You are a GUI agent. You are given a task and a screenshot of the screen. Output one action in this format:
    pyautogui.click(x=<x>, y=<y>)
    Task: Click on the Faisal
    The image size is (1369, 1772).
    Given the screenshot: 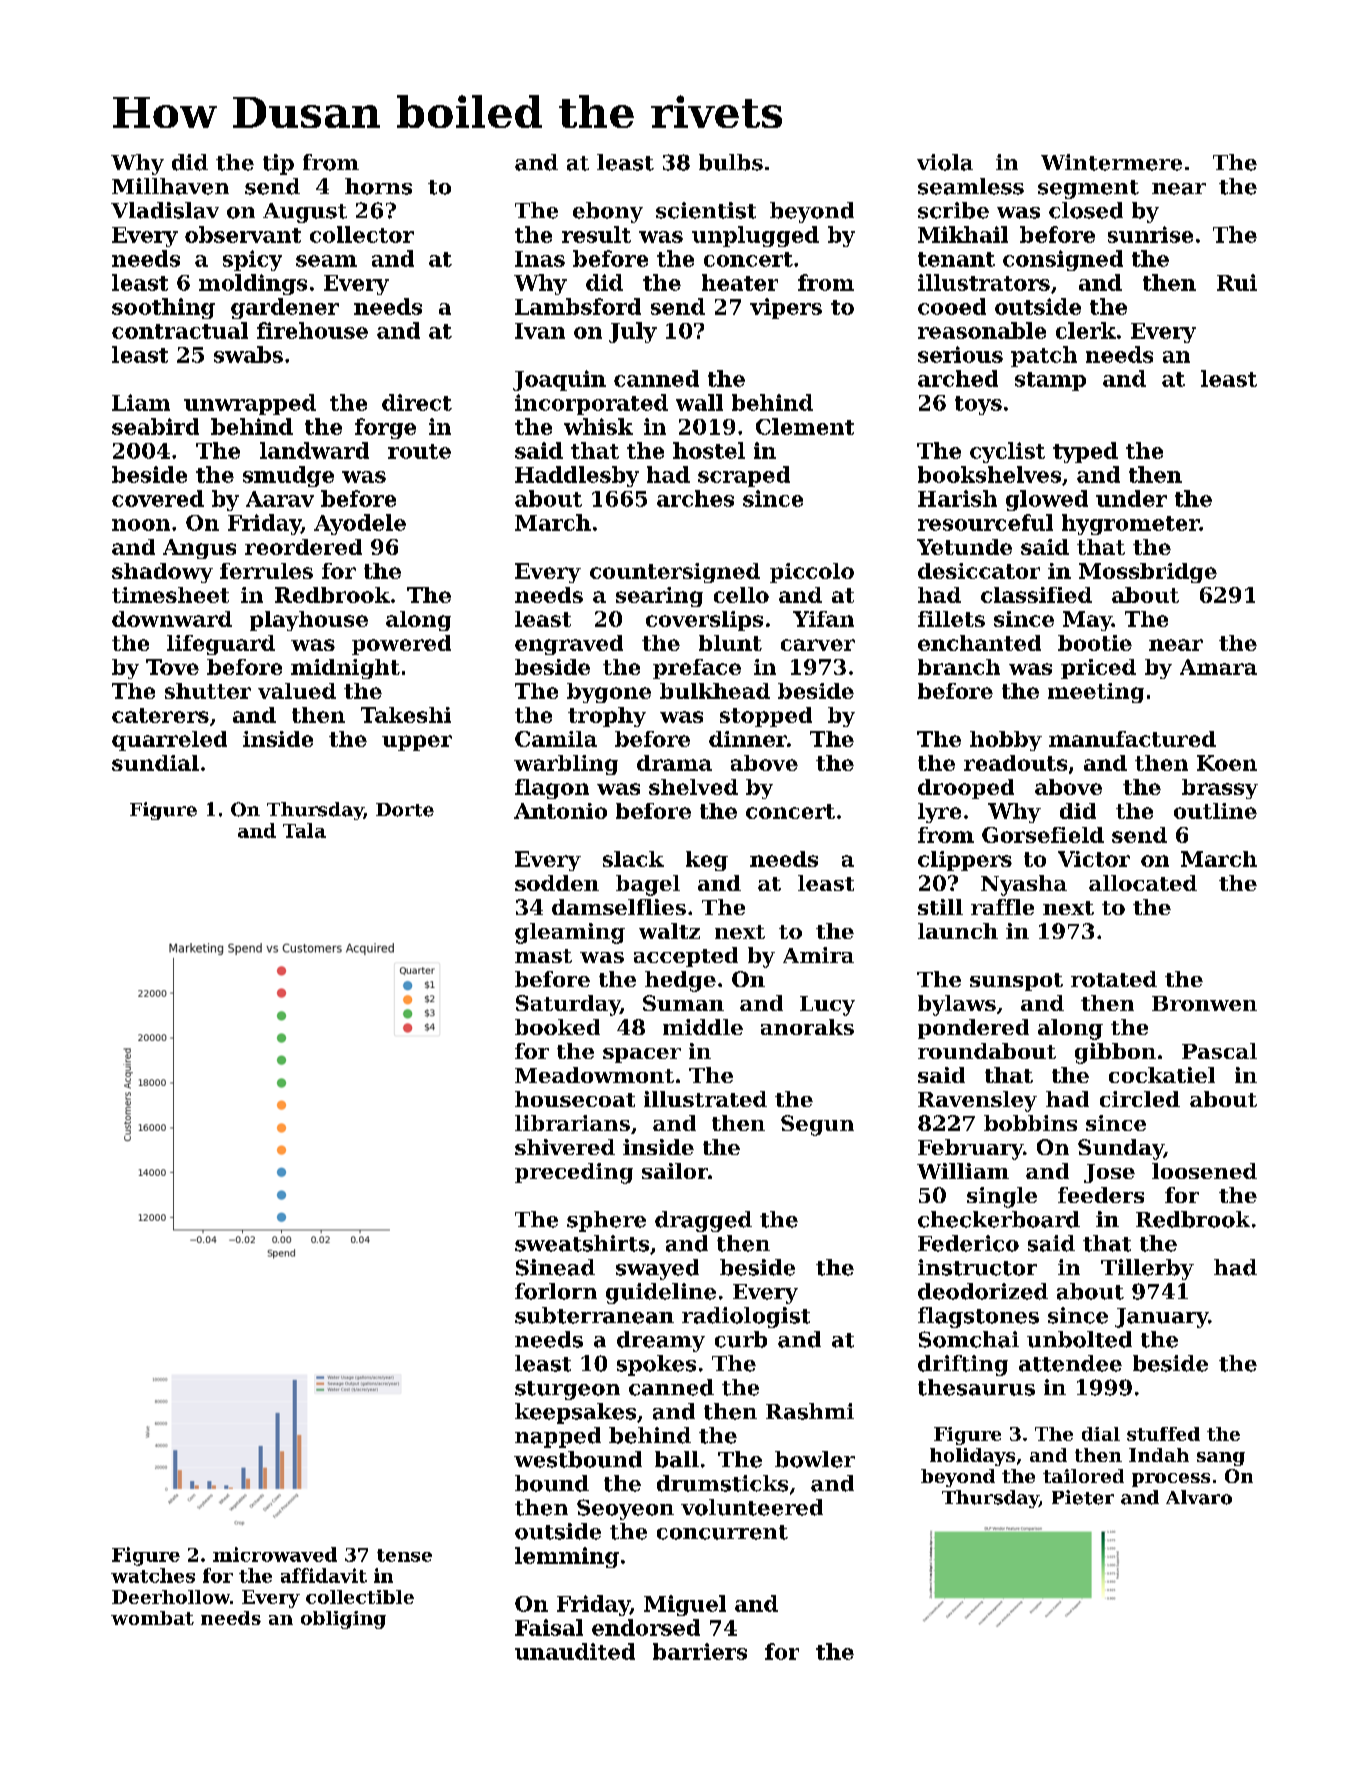 What is the action you would take?
    pyautogui.click(x=549, y=1627)
